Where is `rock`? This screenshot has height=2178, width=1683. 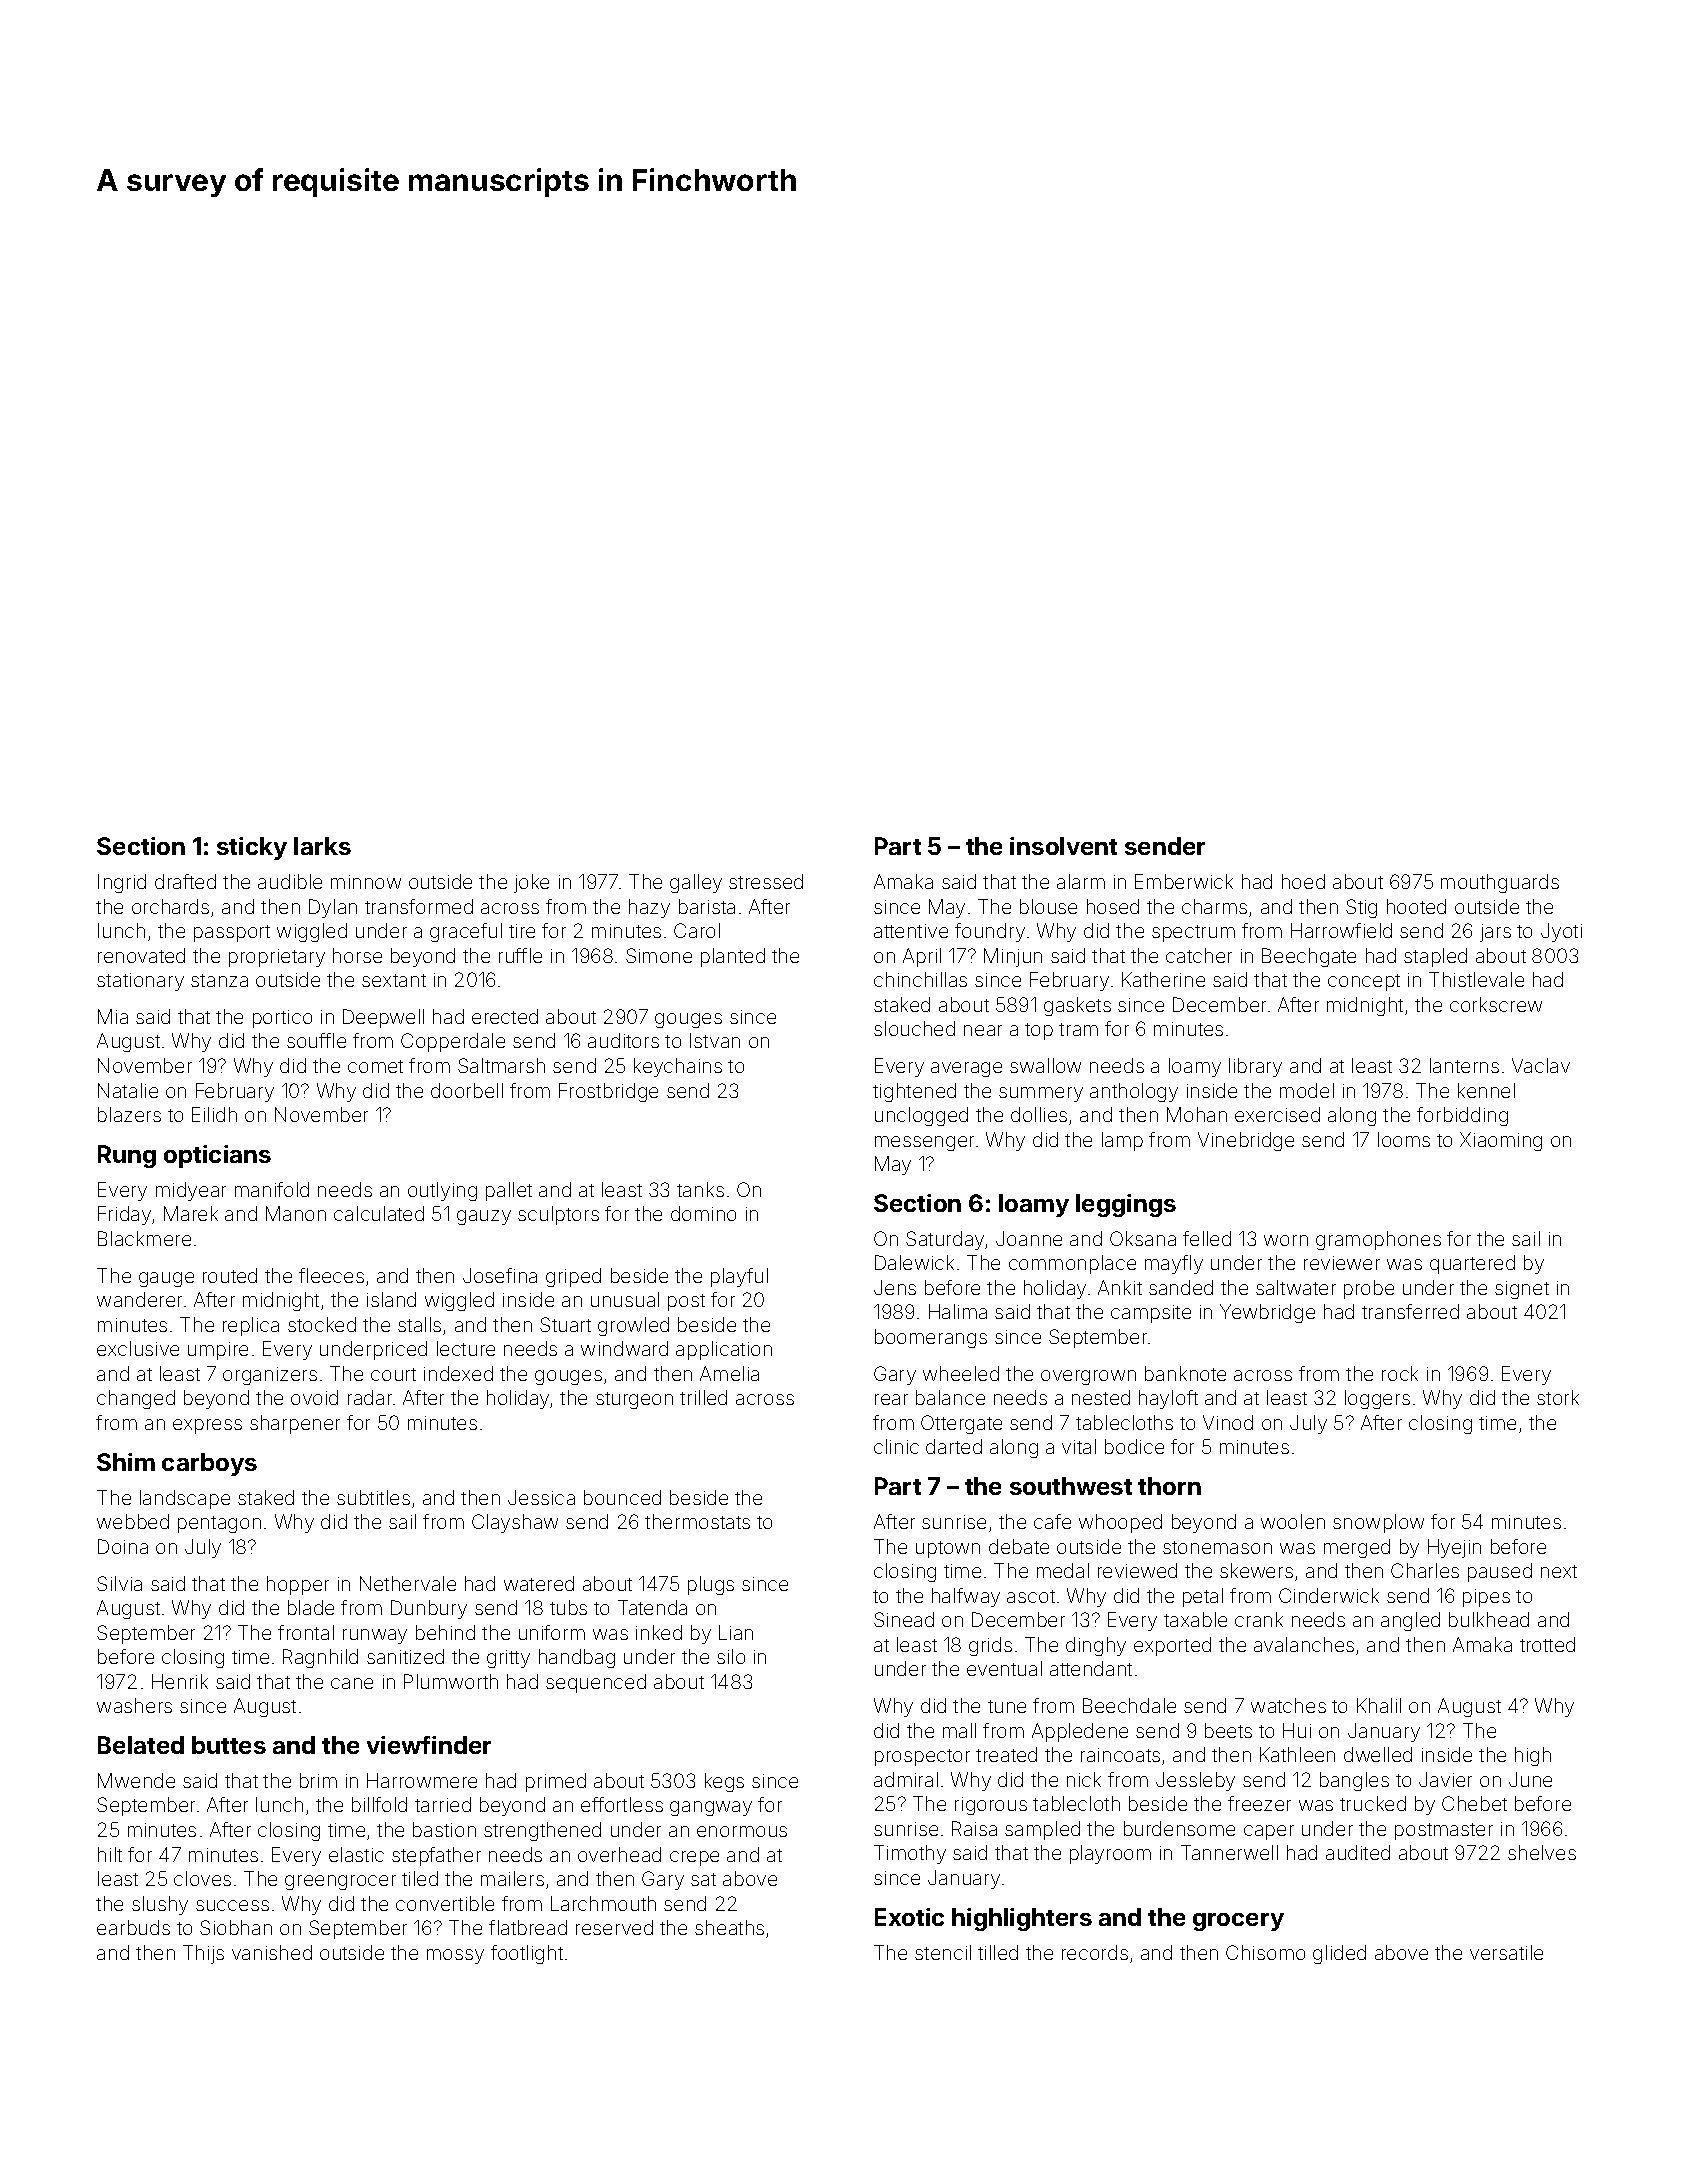
rock is located at coordinates (1400, 1373).
